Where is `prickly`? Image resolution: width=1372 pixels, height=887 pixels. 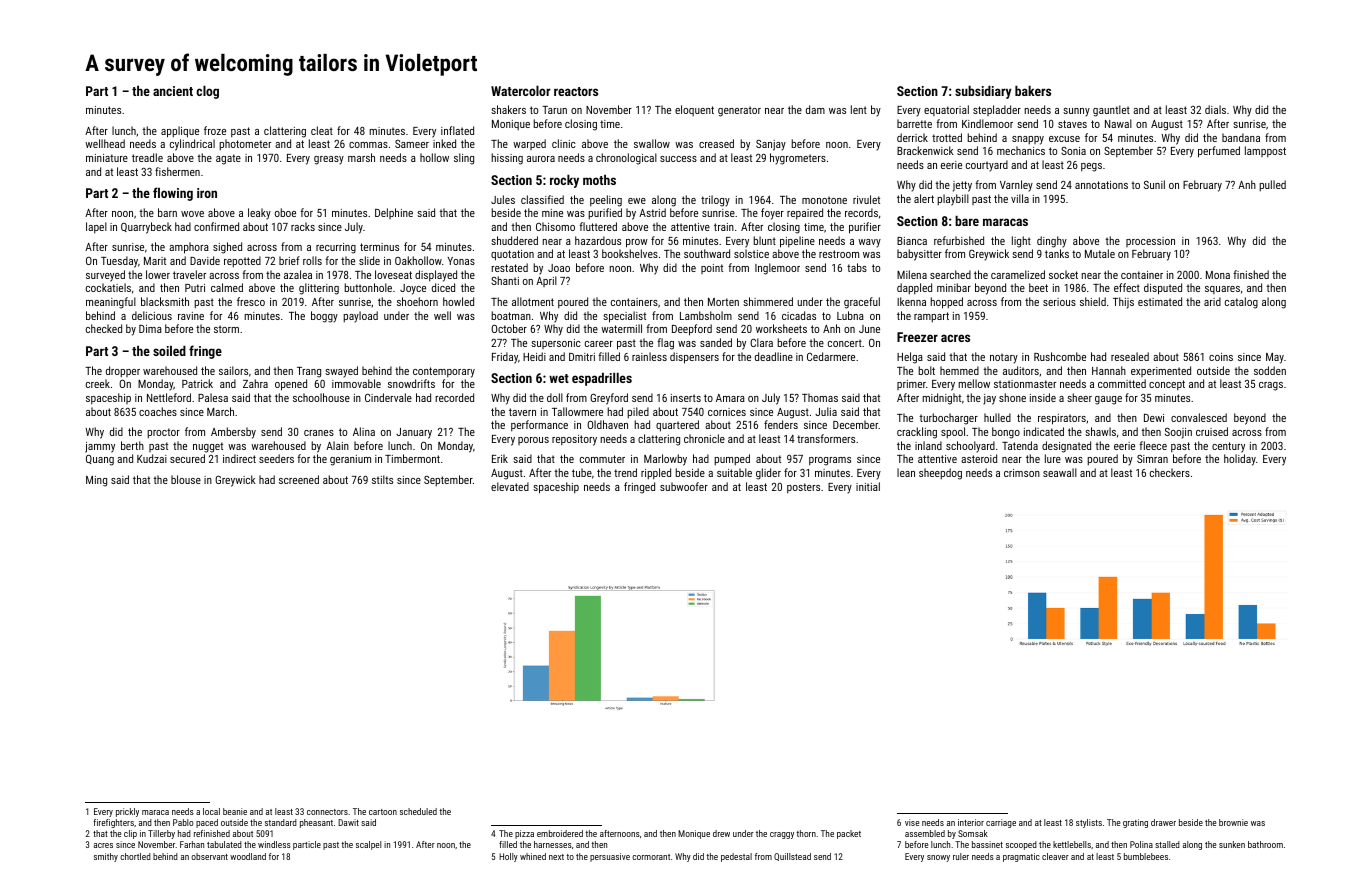 prickly is located at coordinates (127, 812).
